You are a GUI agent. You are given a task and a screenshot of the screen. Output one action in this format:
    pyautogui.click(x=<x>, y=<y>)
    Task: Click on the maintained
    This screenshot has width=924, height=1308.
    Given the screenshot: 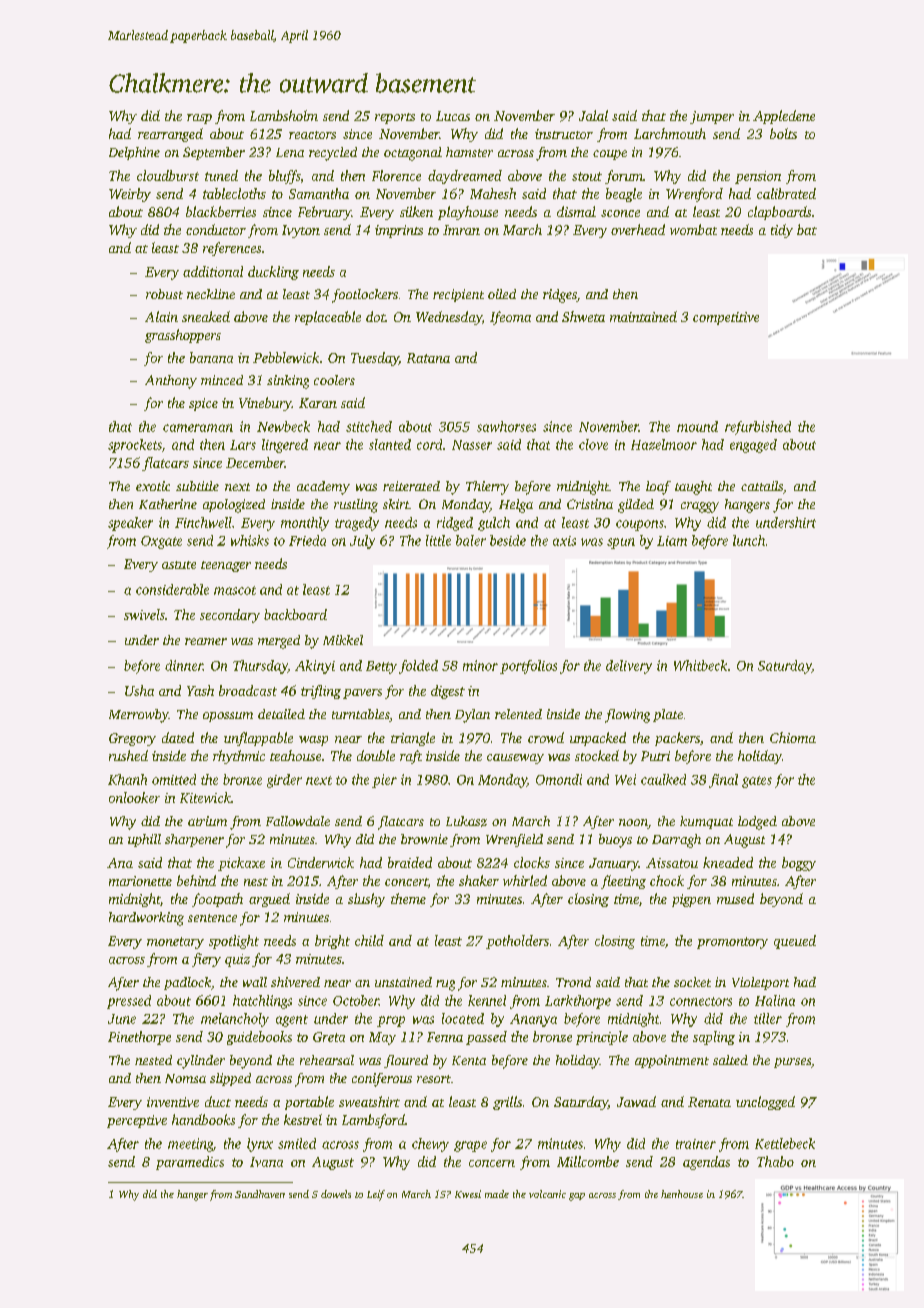 What is the action you would take?
    pyautogui.click(x=643, y=316)
